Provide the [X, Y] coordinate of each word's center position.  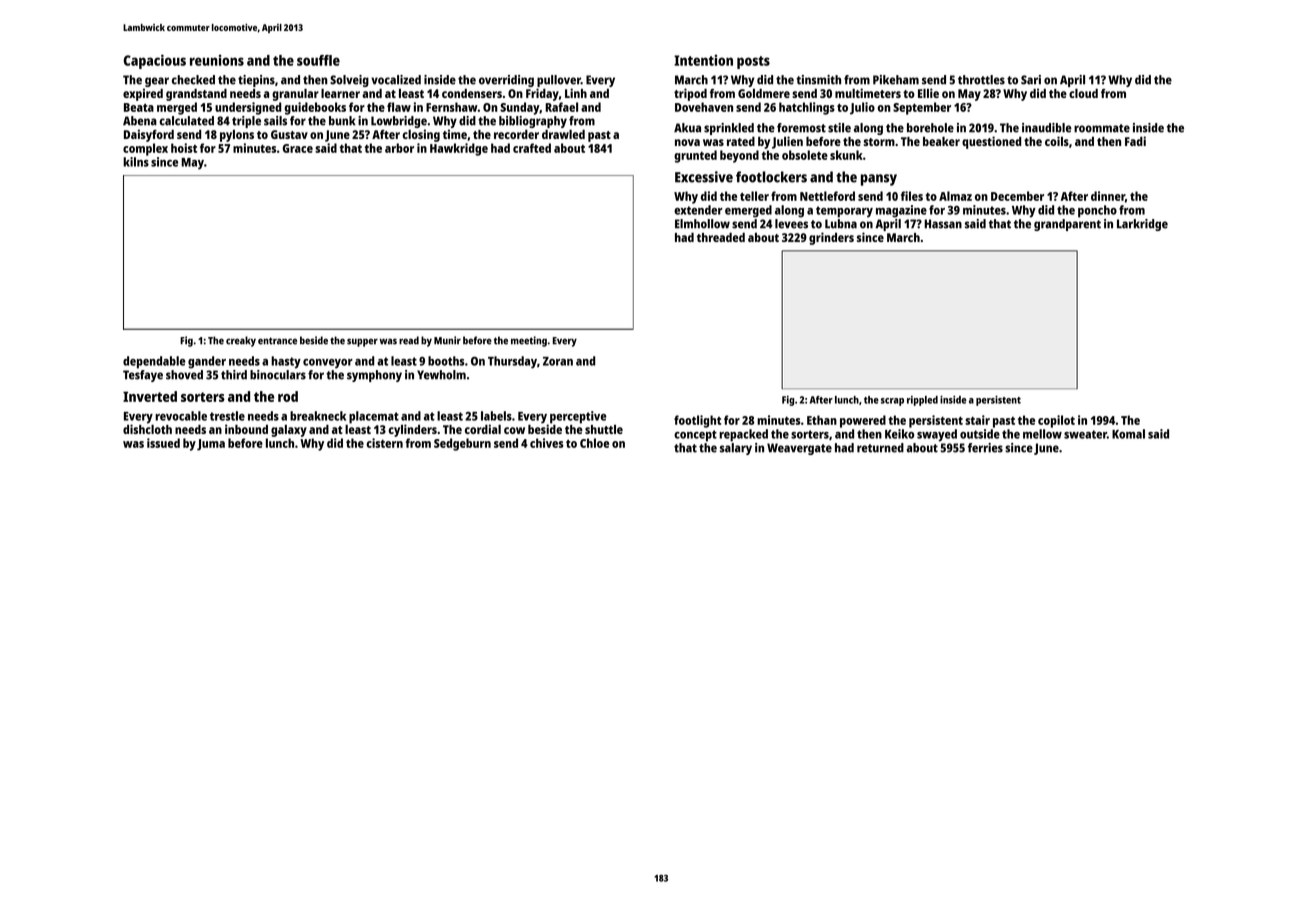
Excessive [704, 177]
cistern [384, 443]
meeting [529, 341]
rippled [922, 401]
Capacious [154, 61]
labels [496, 416]
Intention [703, 60]
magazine [901, 211]
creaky [241, 341]
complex [145, 149]
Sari [1031, 80]
